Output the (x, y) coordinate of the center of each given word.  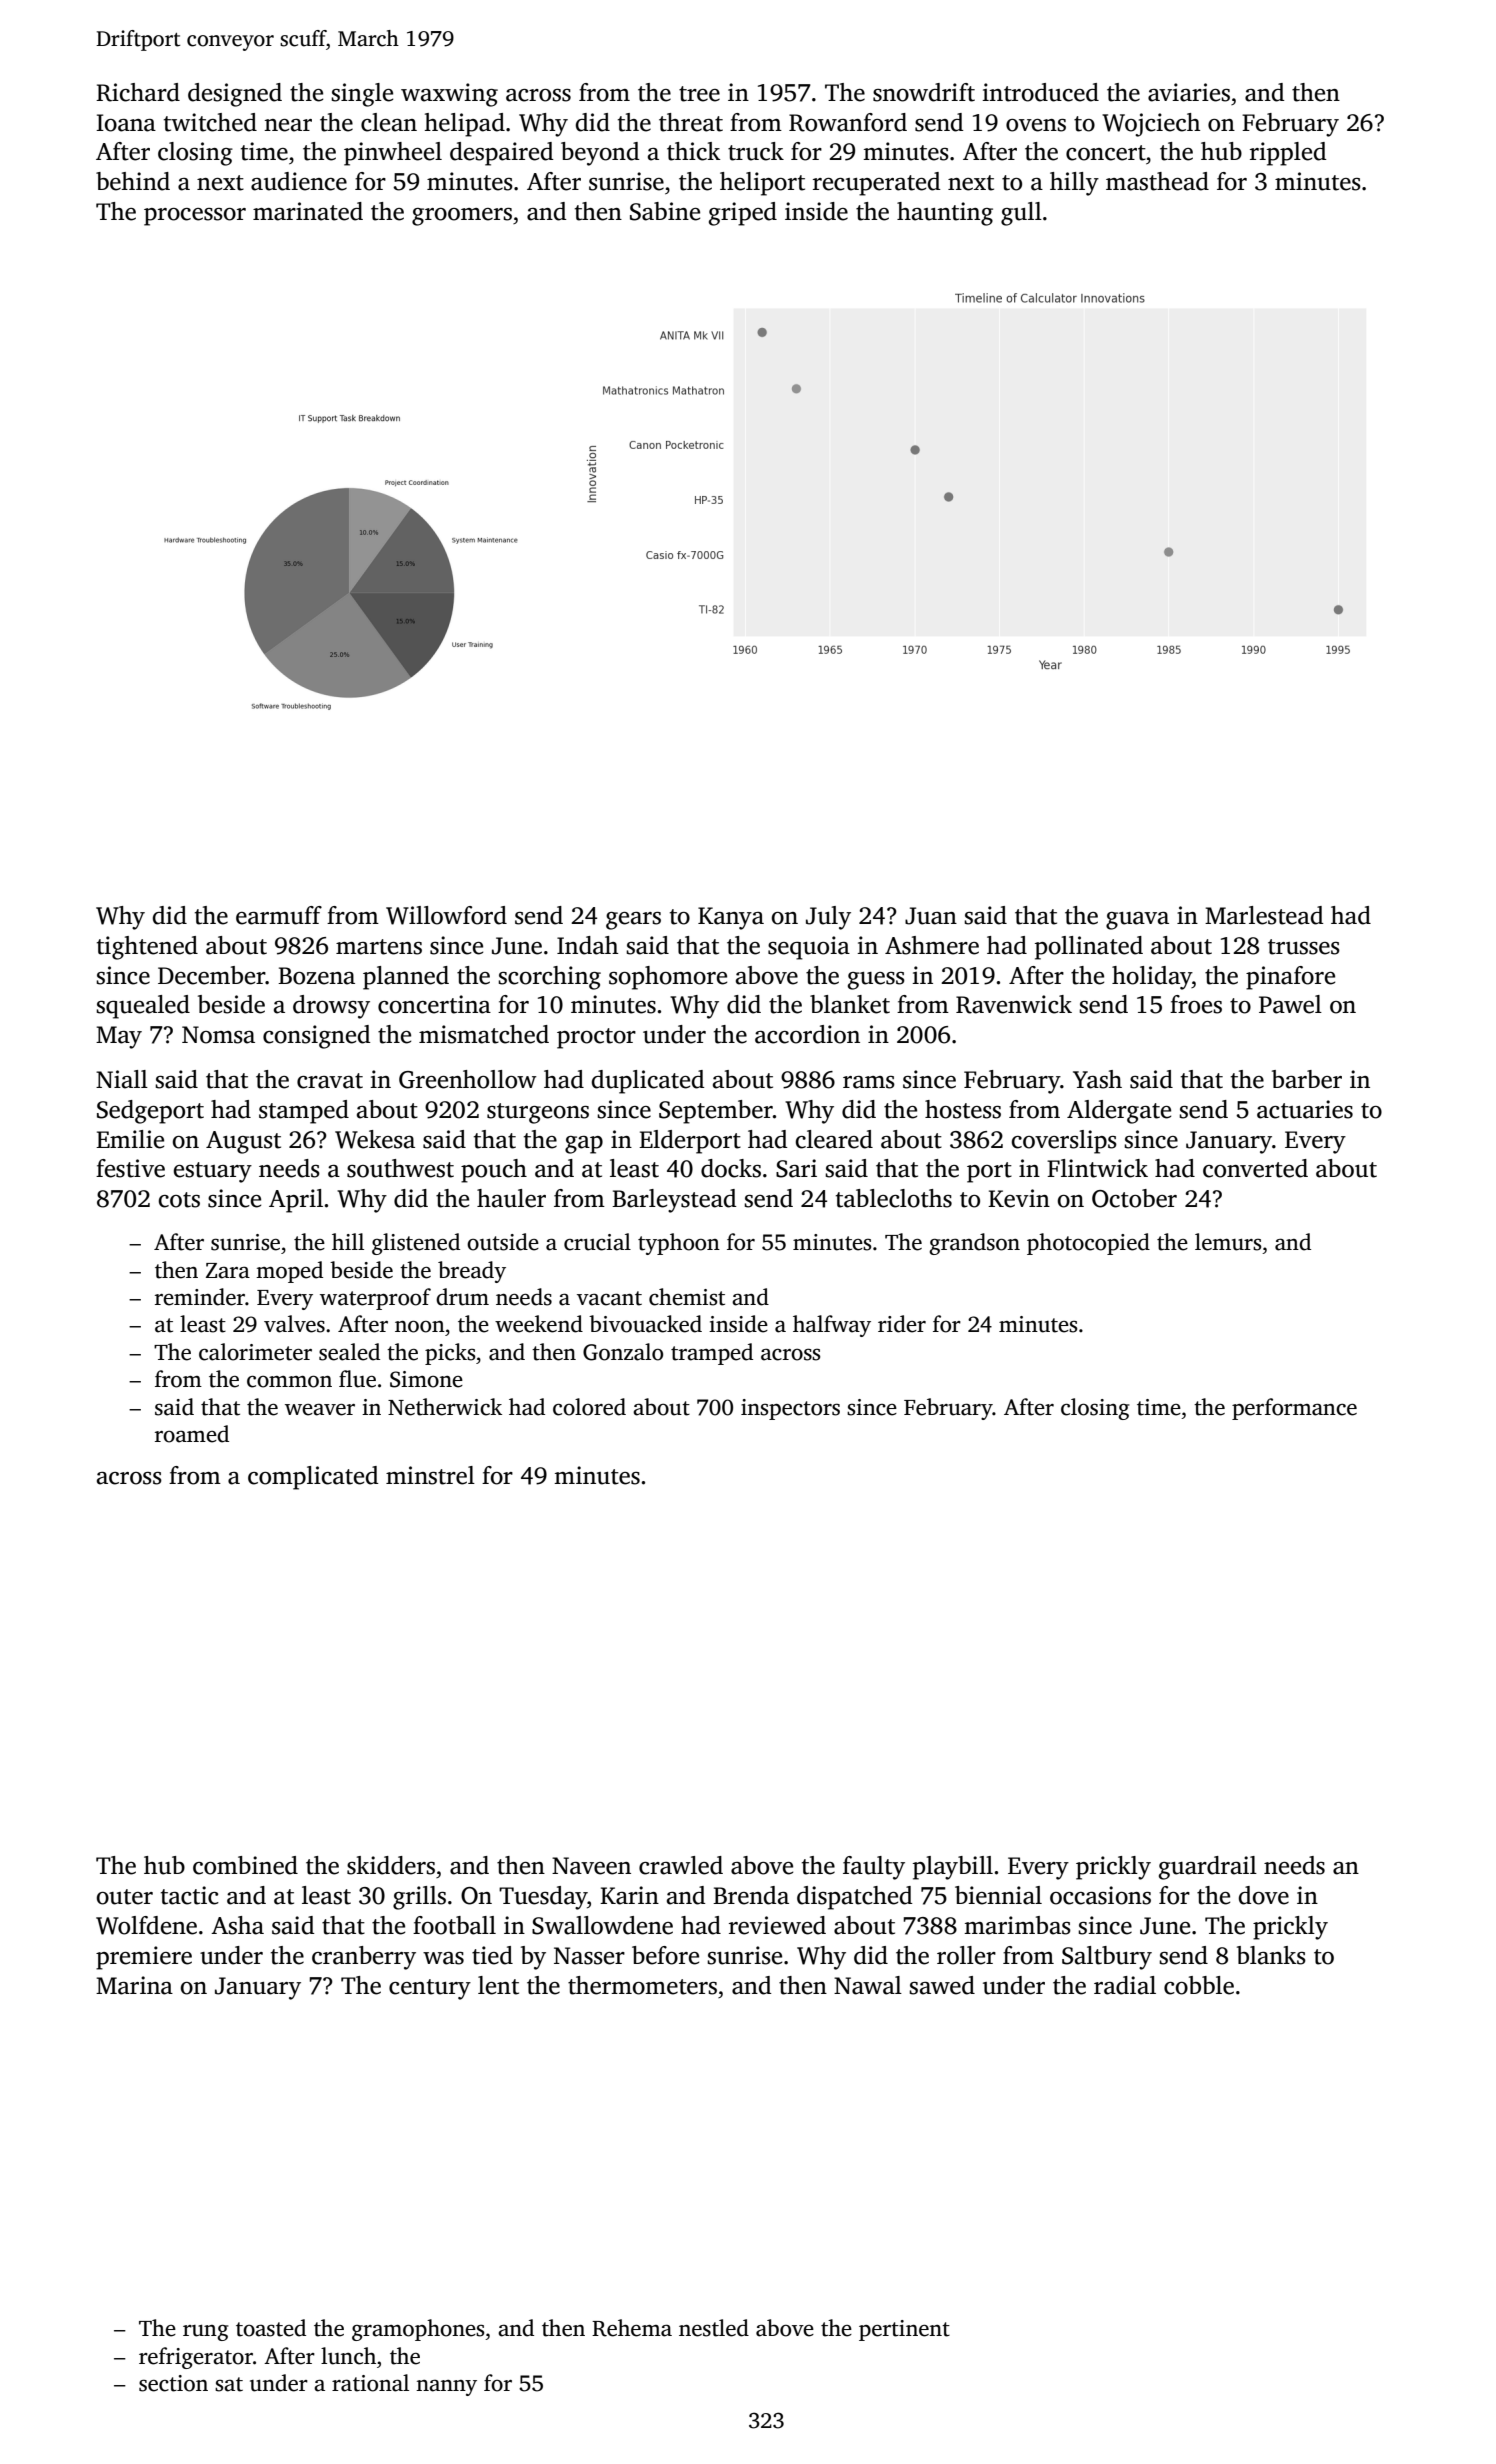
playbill (953, 1868)
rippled (1288, 154)
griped (743, 214)
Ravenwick (1014, 1004)
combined (245, 1865)
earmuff (279, 915)
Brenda (751, 1895)
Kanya (731, 918)
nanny (446, 2388)
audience (299, 181)
